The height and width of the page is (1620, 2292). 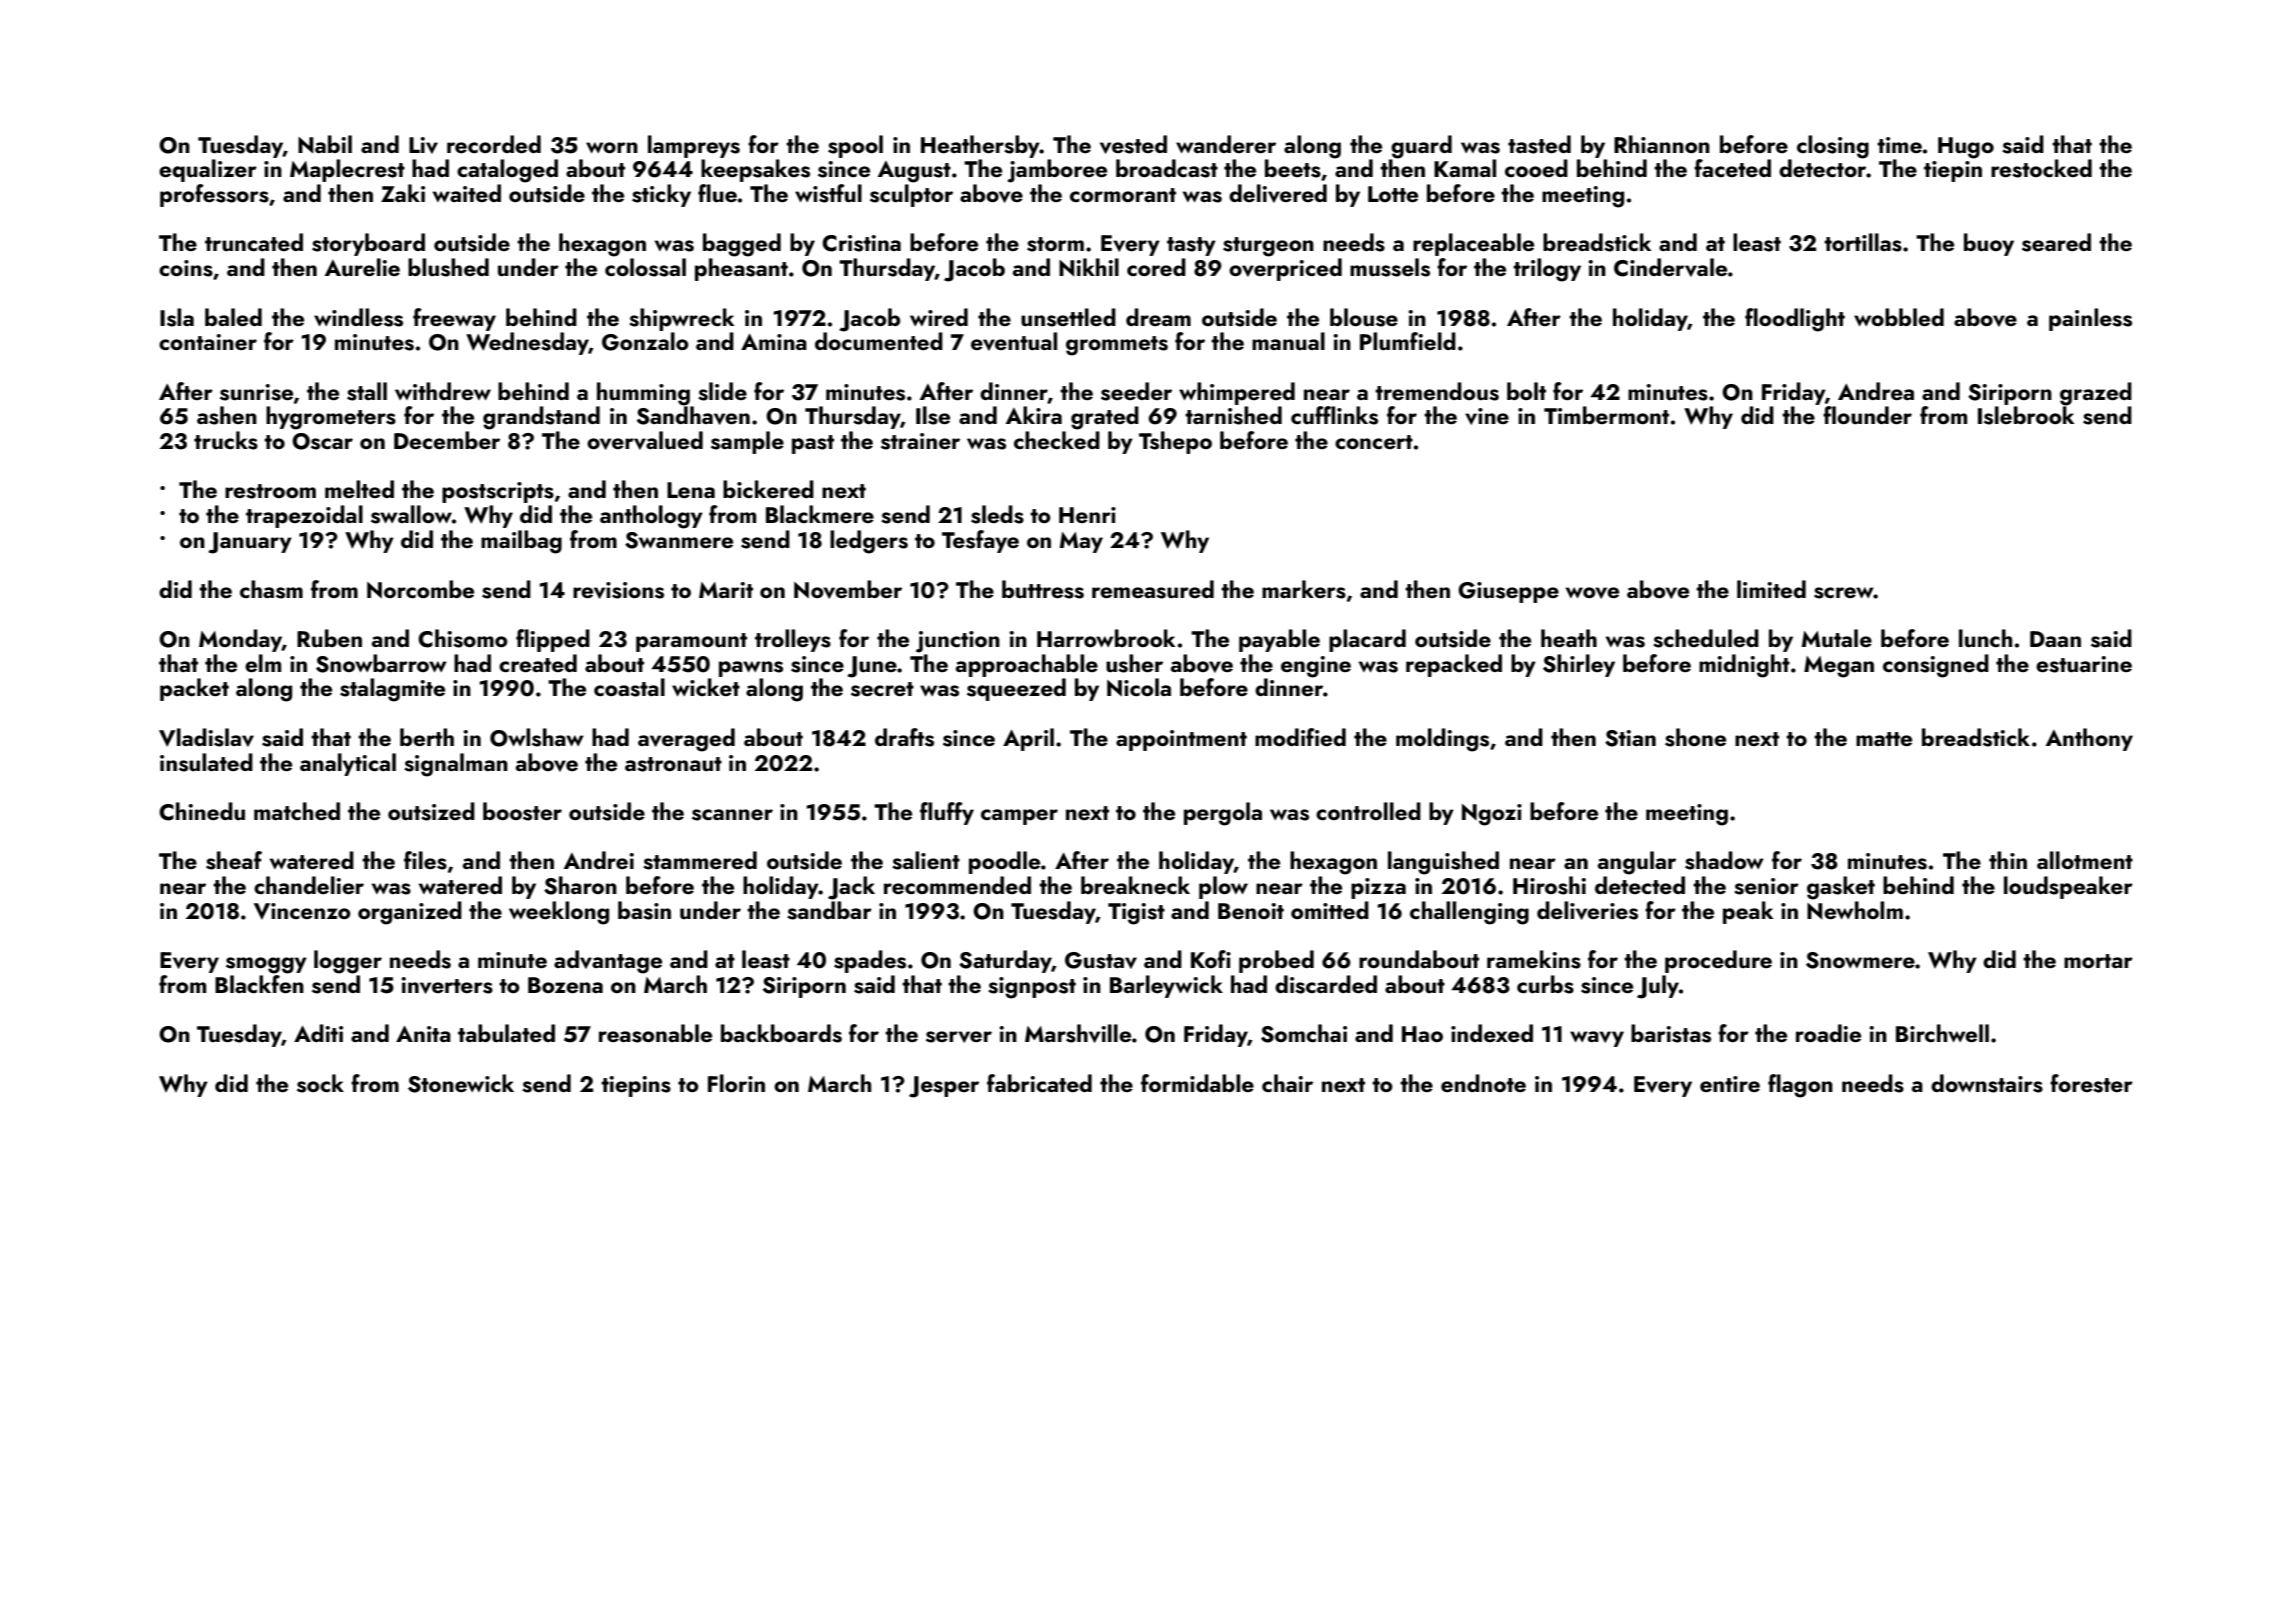 What do you see at coordinates (2089, 739) in the page?
I see `Anthony` at bounding box center [2089, 739].
